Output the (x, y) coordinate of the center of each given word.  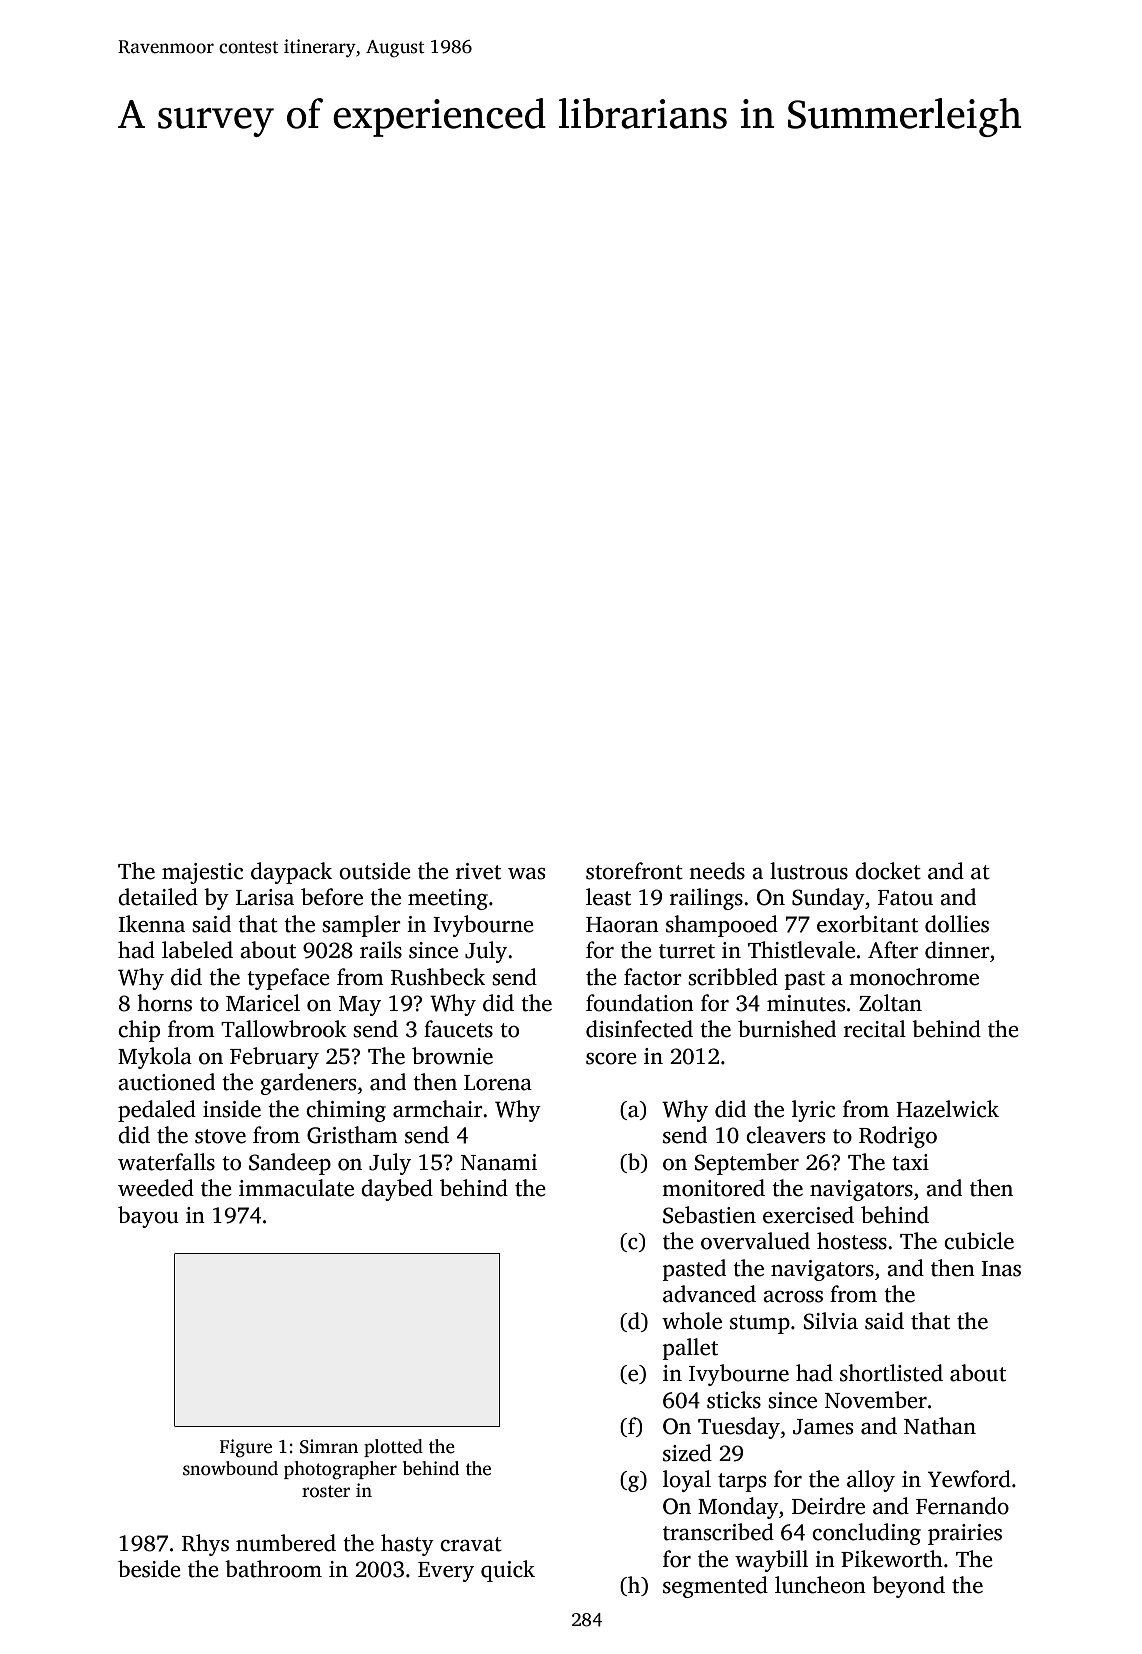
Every (446, 1572)
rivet (478, 871)
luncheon (820, 1585)
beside (149, 1569)
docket (888, 871)
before (332, 897)
